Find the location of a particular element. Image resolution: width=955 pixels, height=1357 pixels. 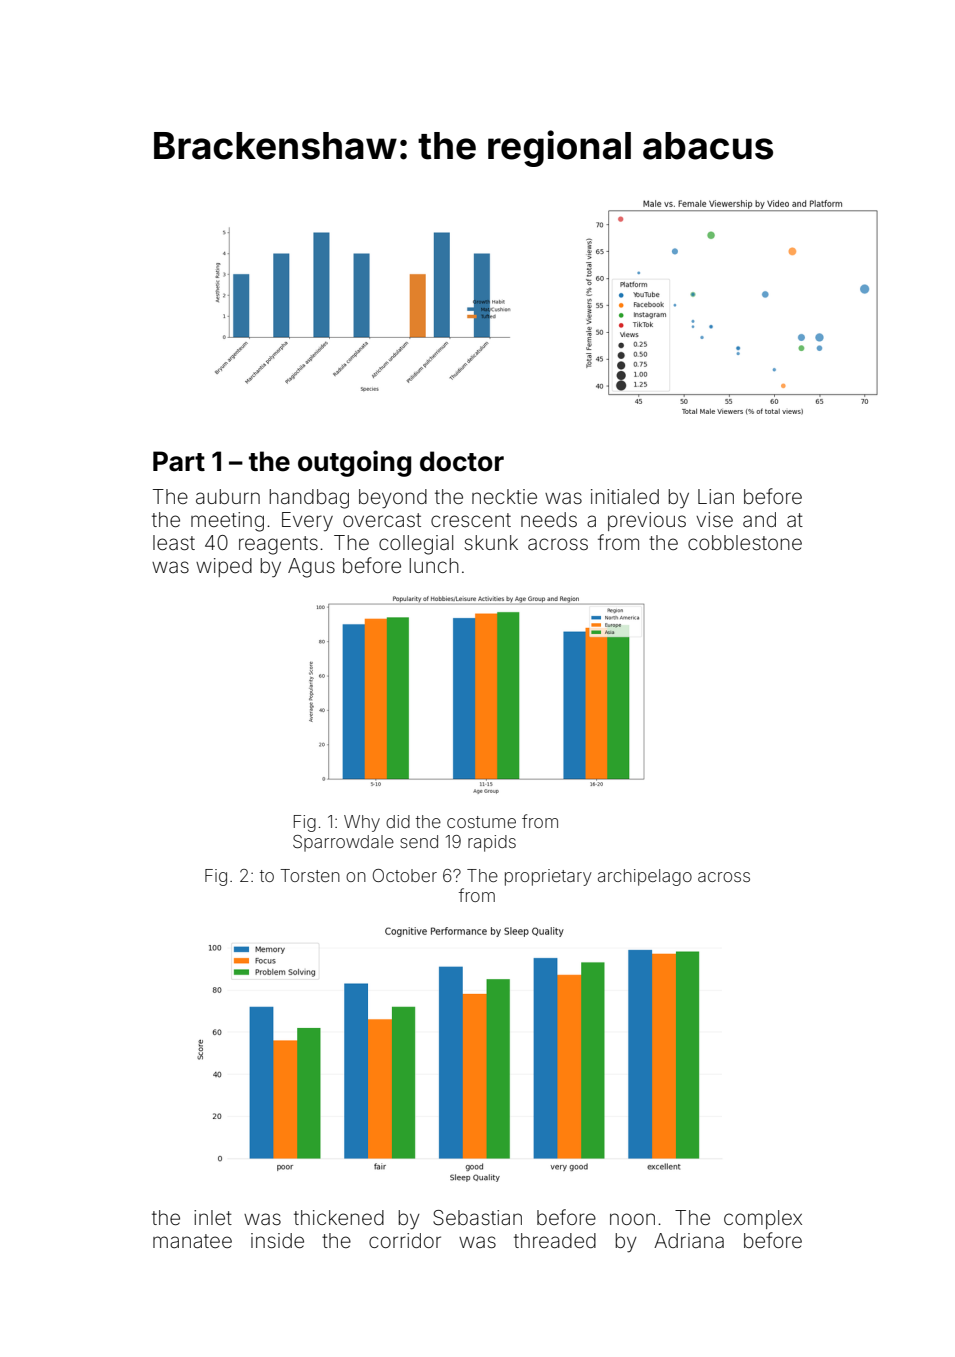

manatee is located at coordinates (192, 1241).
